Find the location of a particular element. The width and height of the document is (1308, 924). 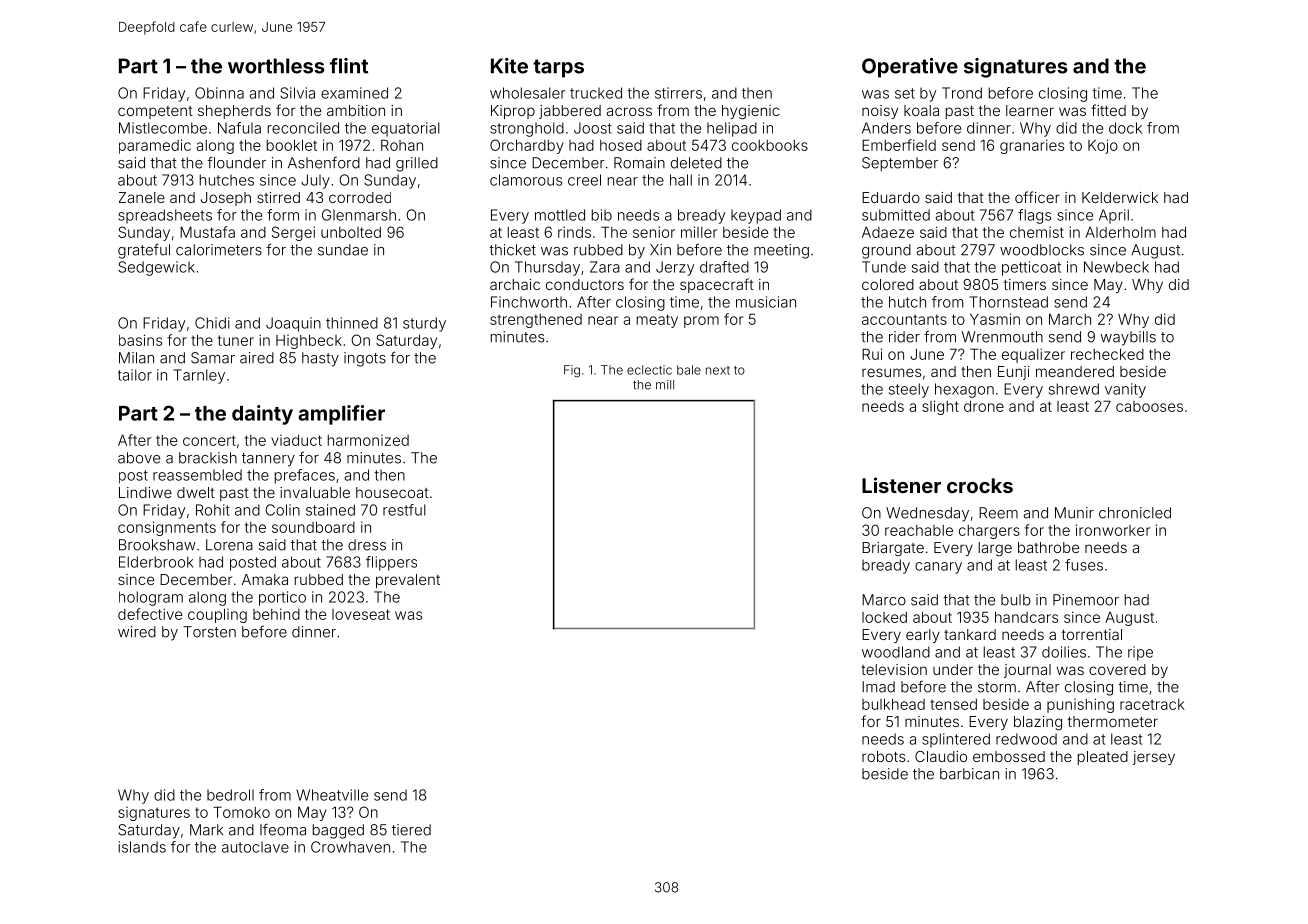

Operative is located at coordinates (910, 68).
